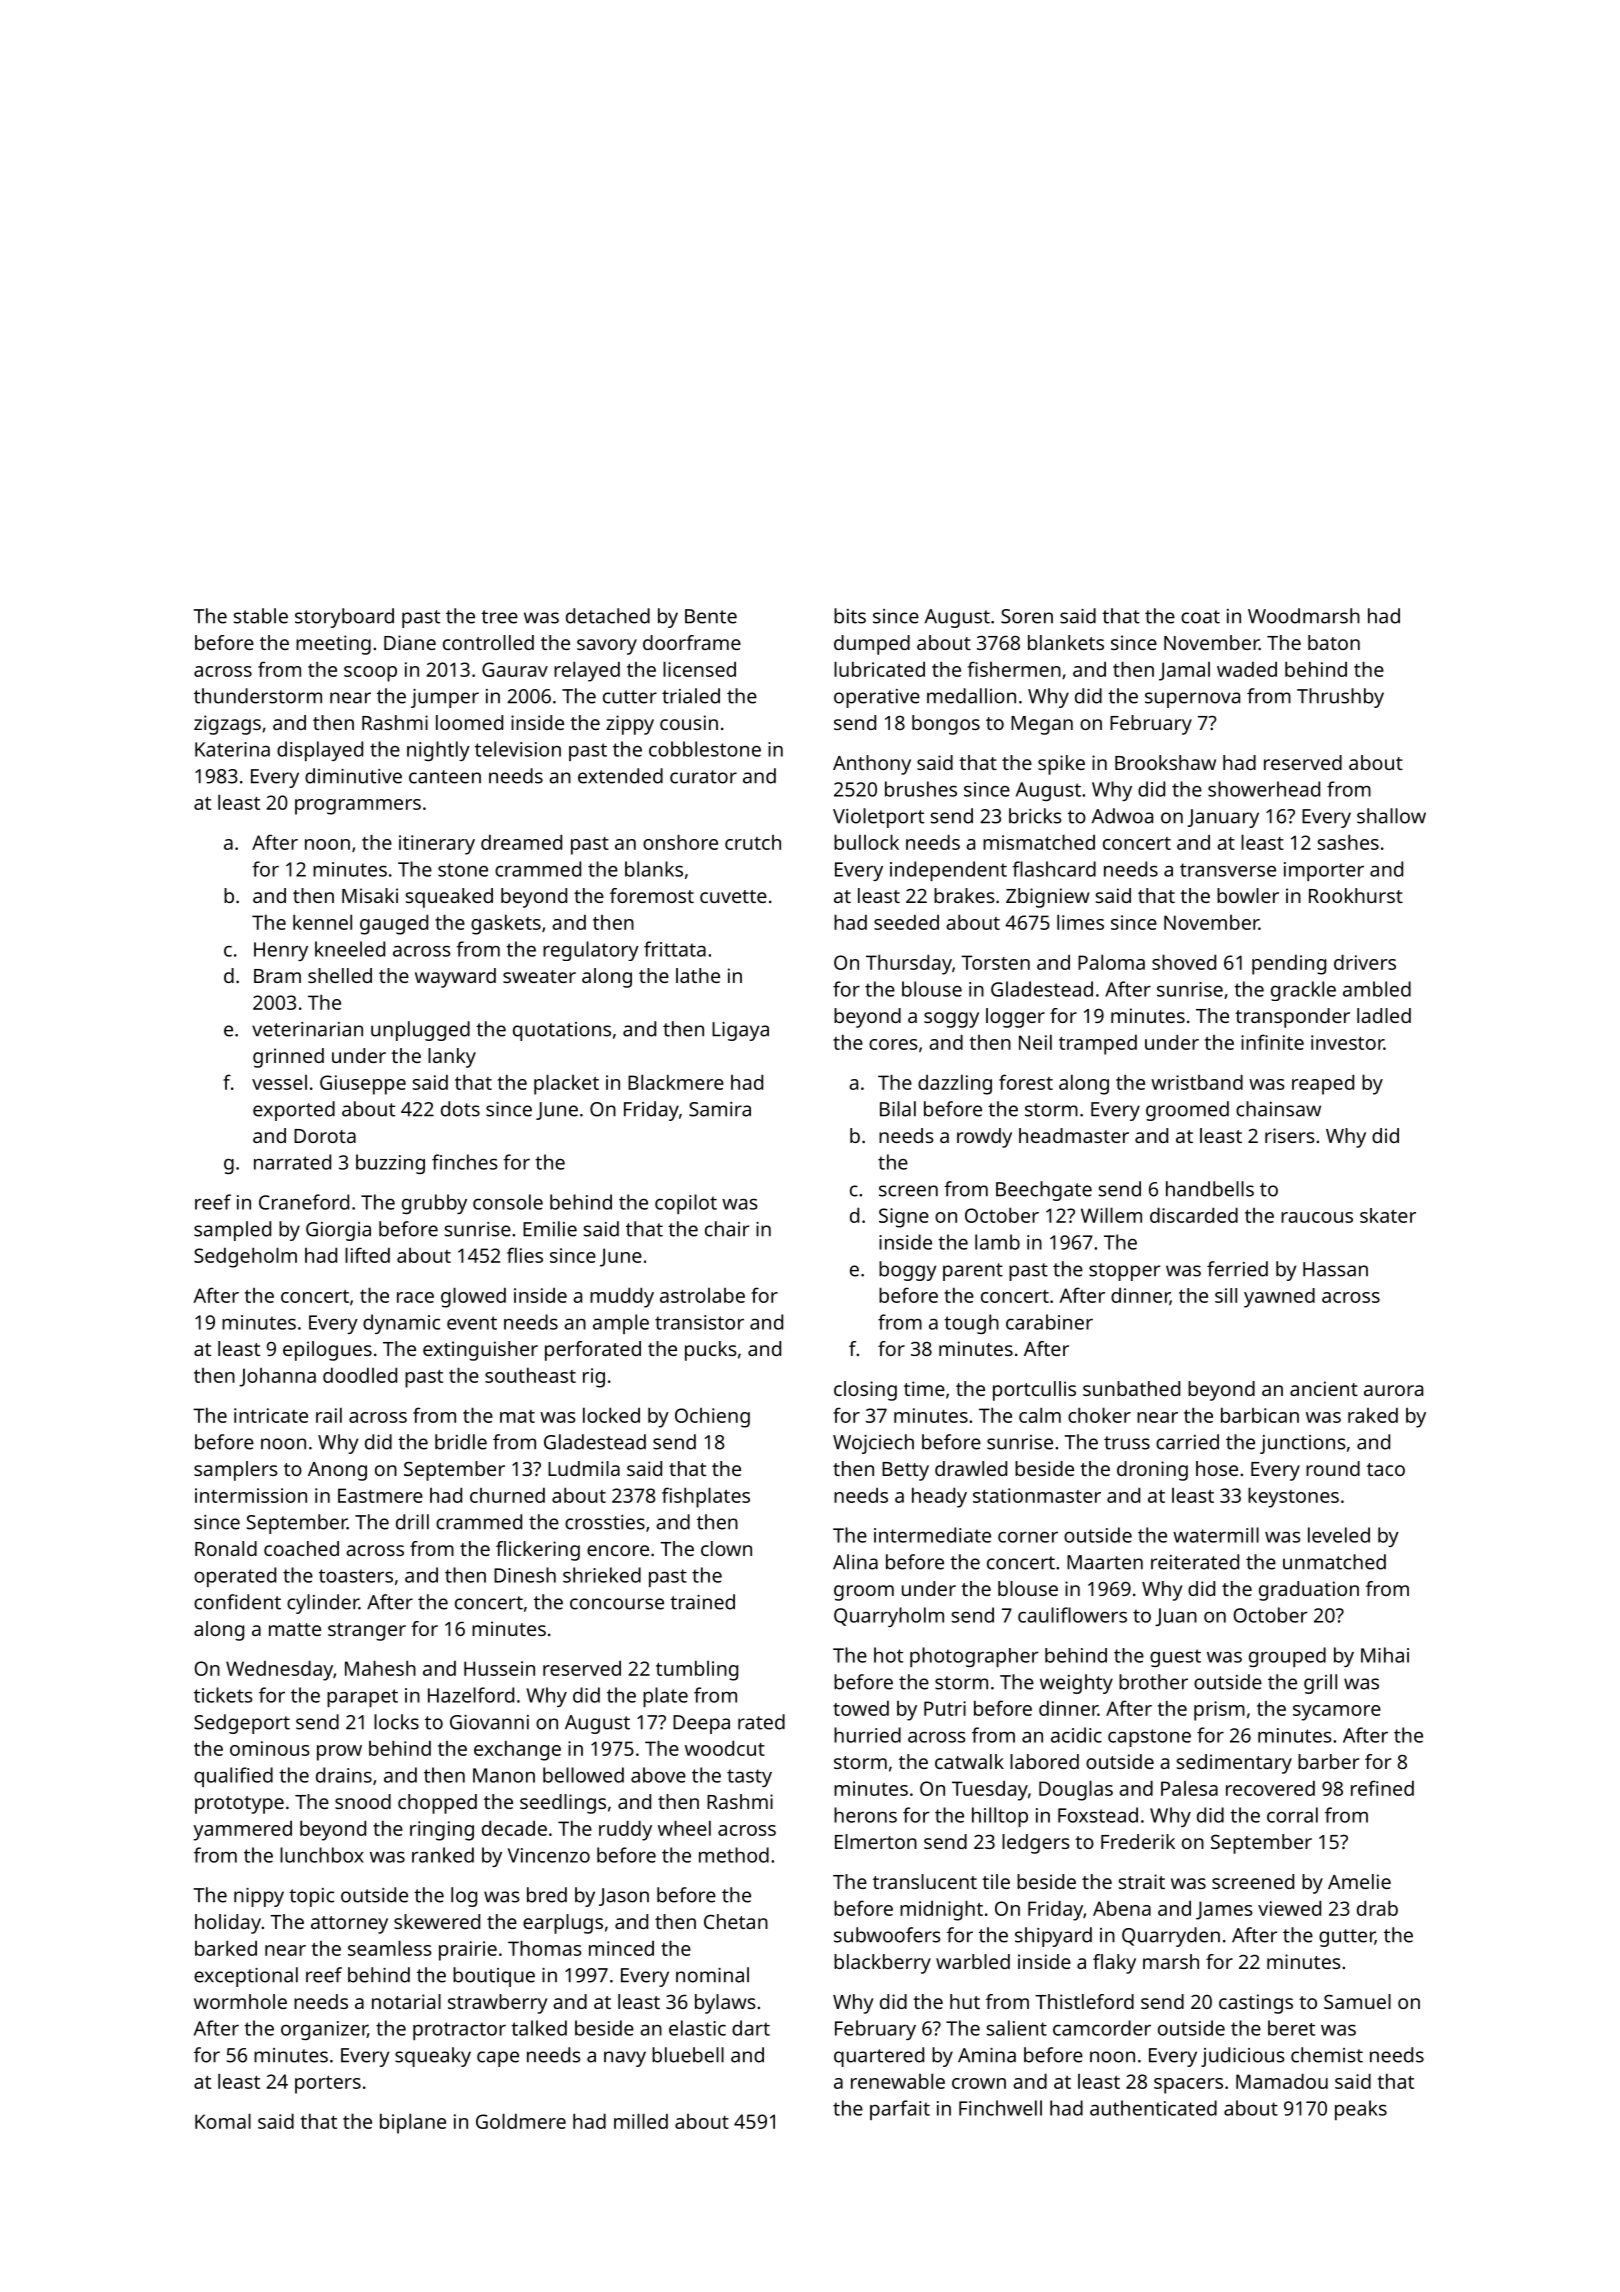 This screenshot has height=2292, width=1620. I want to click on lathe, so click(698, 975).
